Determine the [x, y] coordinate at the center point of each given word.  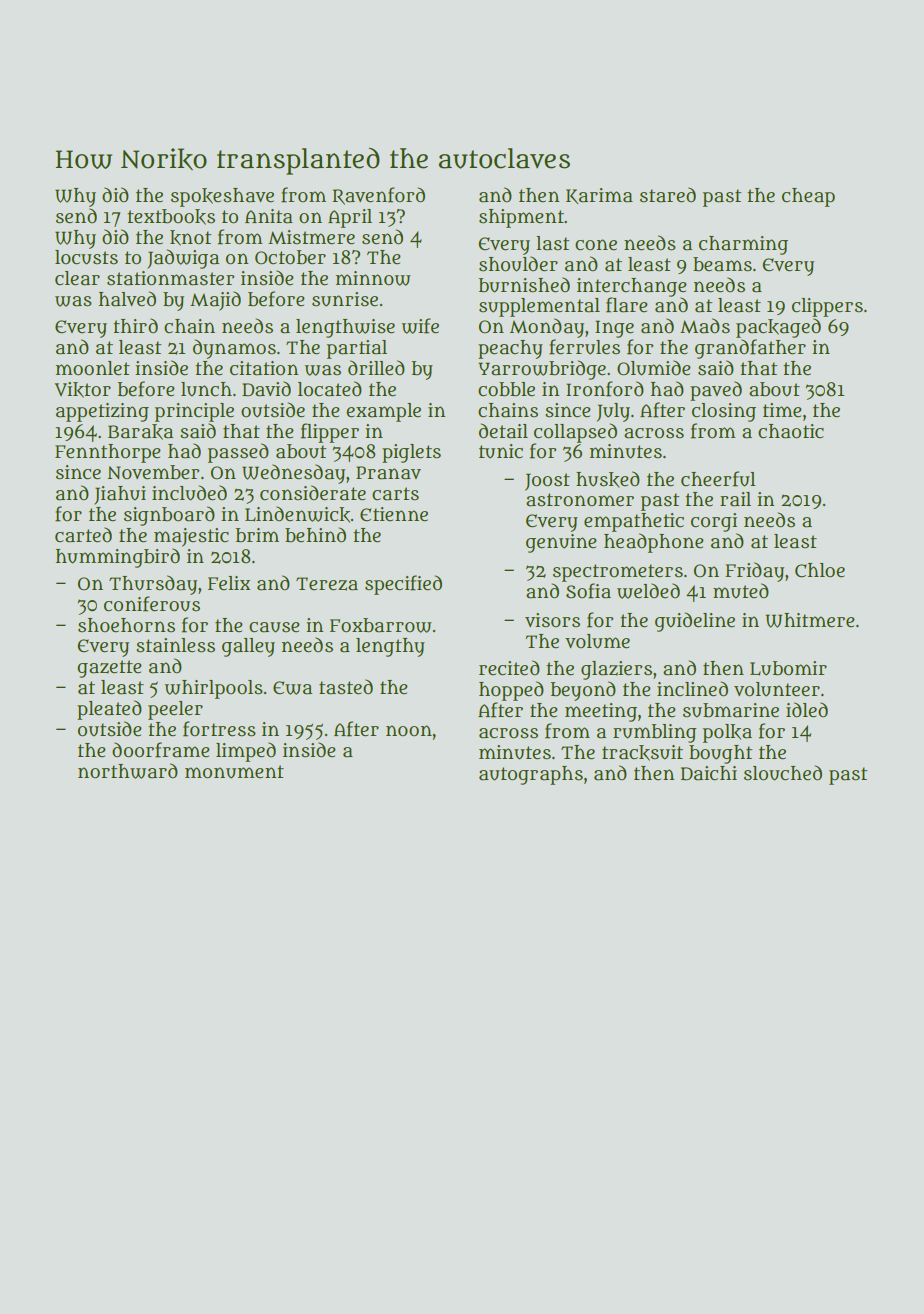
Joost [547, 482]
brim [257, 535]
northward [128, 771]
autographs [531, 775]
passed [238, 453]
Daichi [709, 773]
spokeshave [222, 197]
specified [403, 585]
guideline [695, 622]
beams [722, 264]
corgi [714, 522]
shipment [521, 218]
